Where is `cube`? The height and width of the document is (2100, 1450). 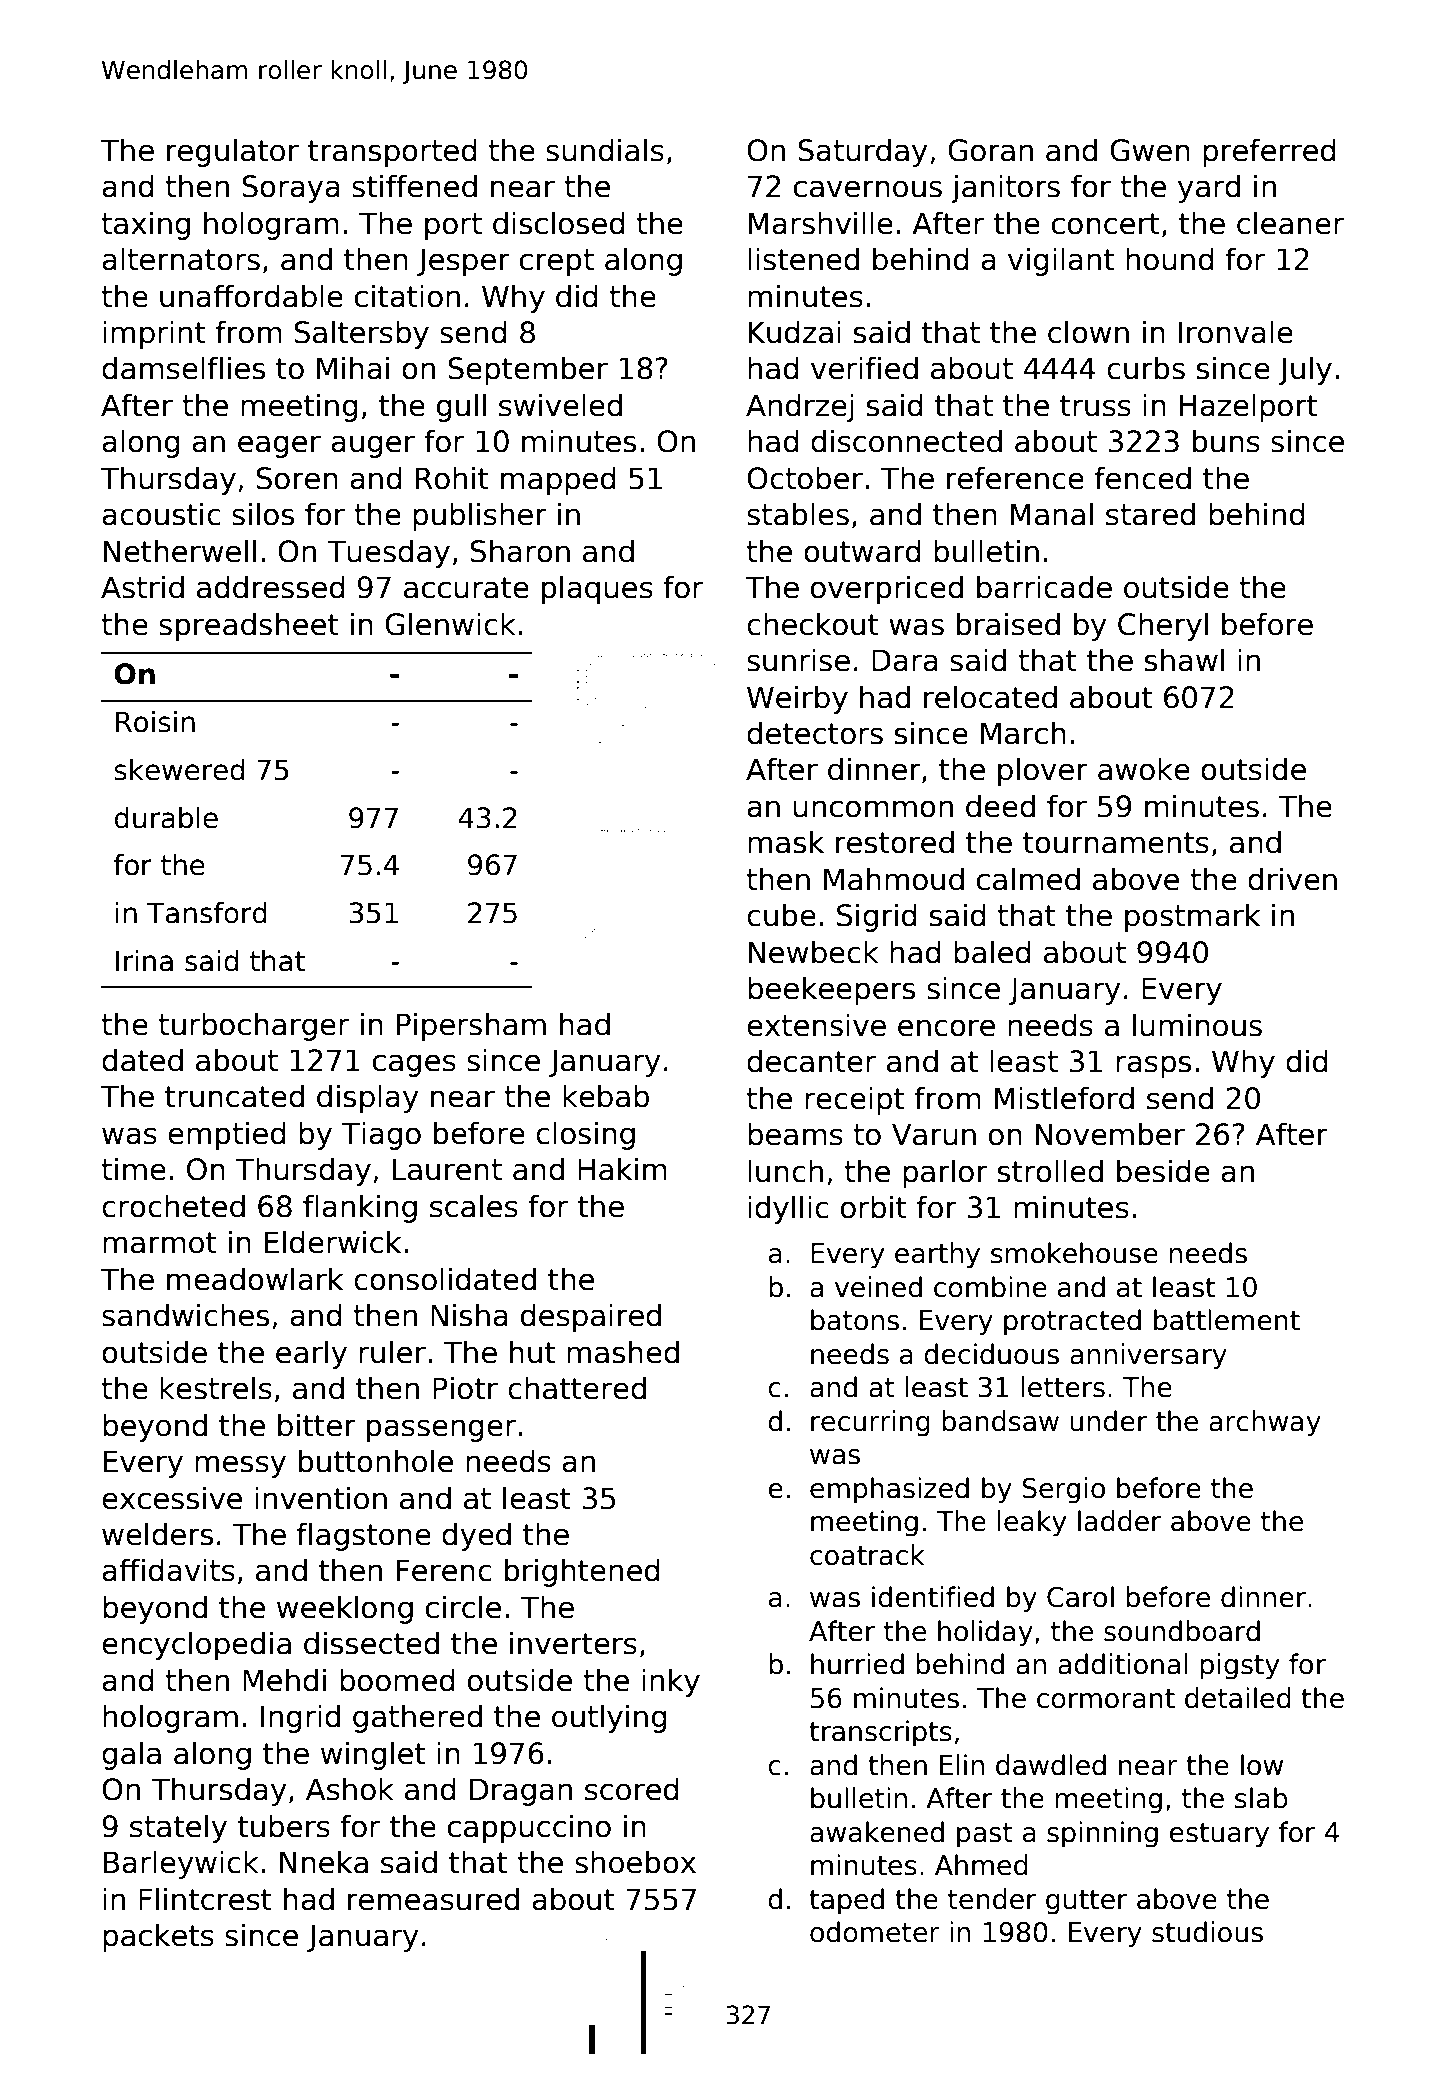
cube is located at coordinates (781, 915).
